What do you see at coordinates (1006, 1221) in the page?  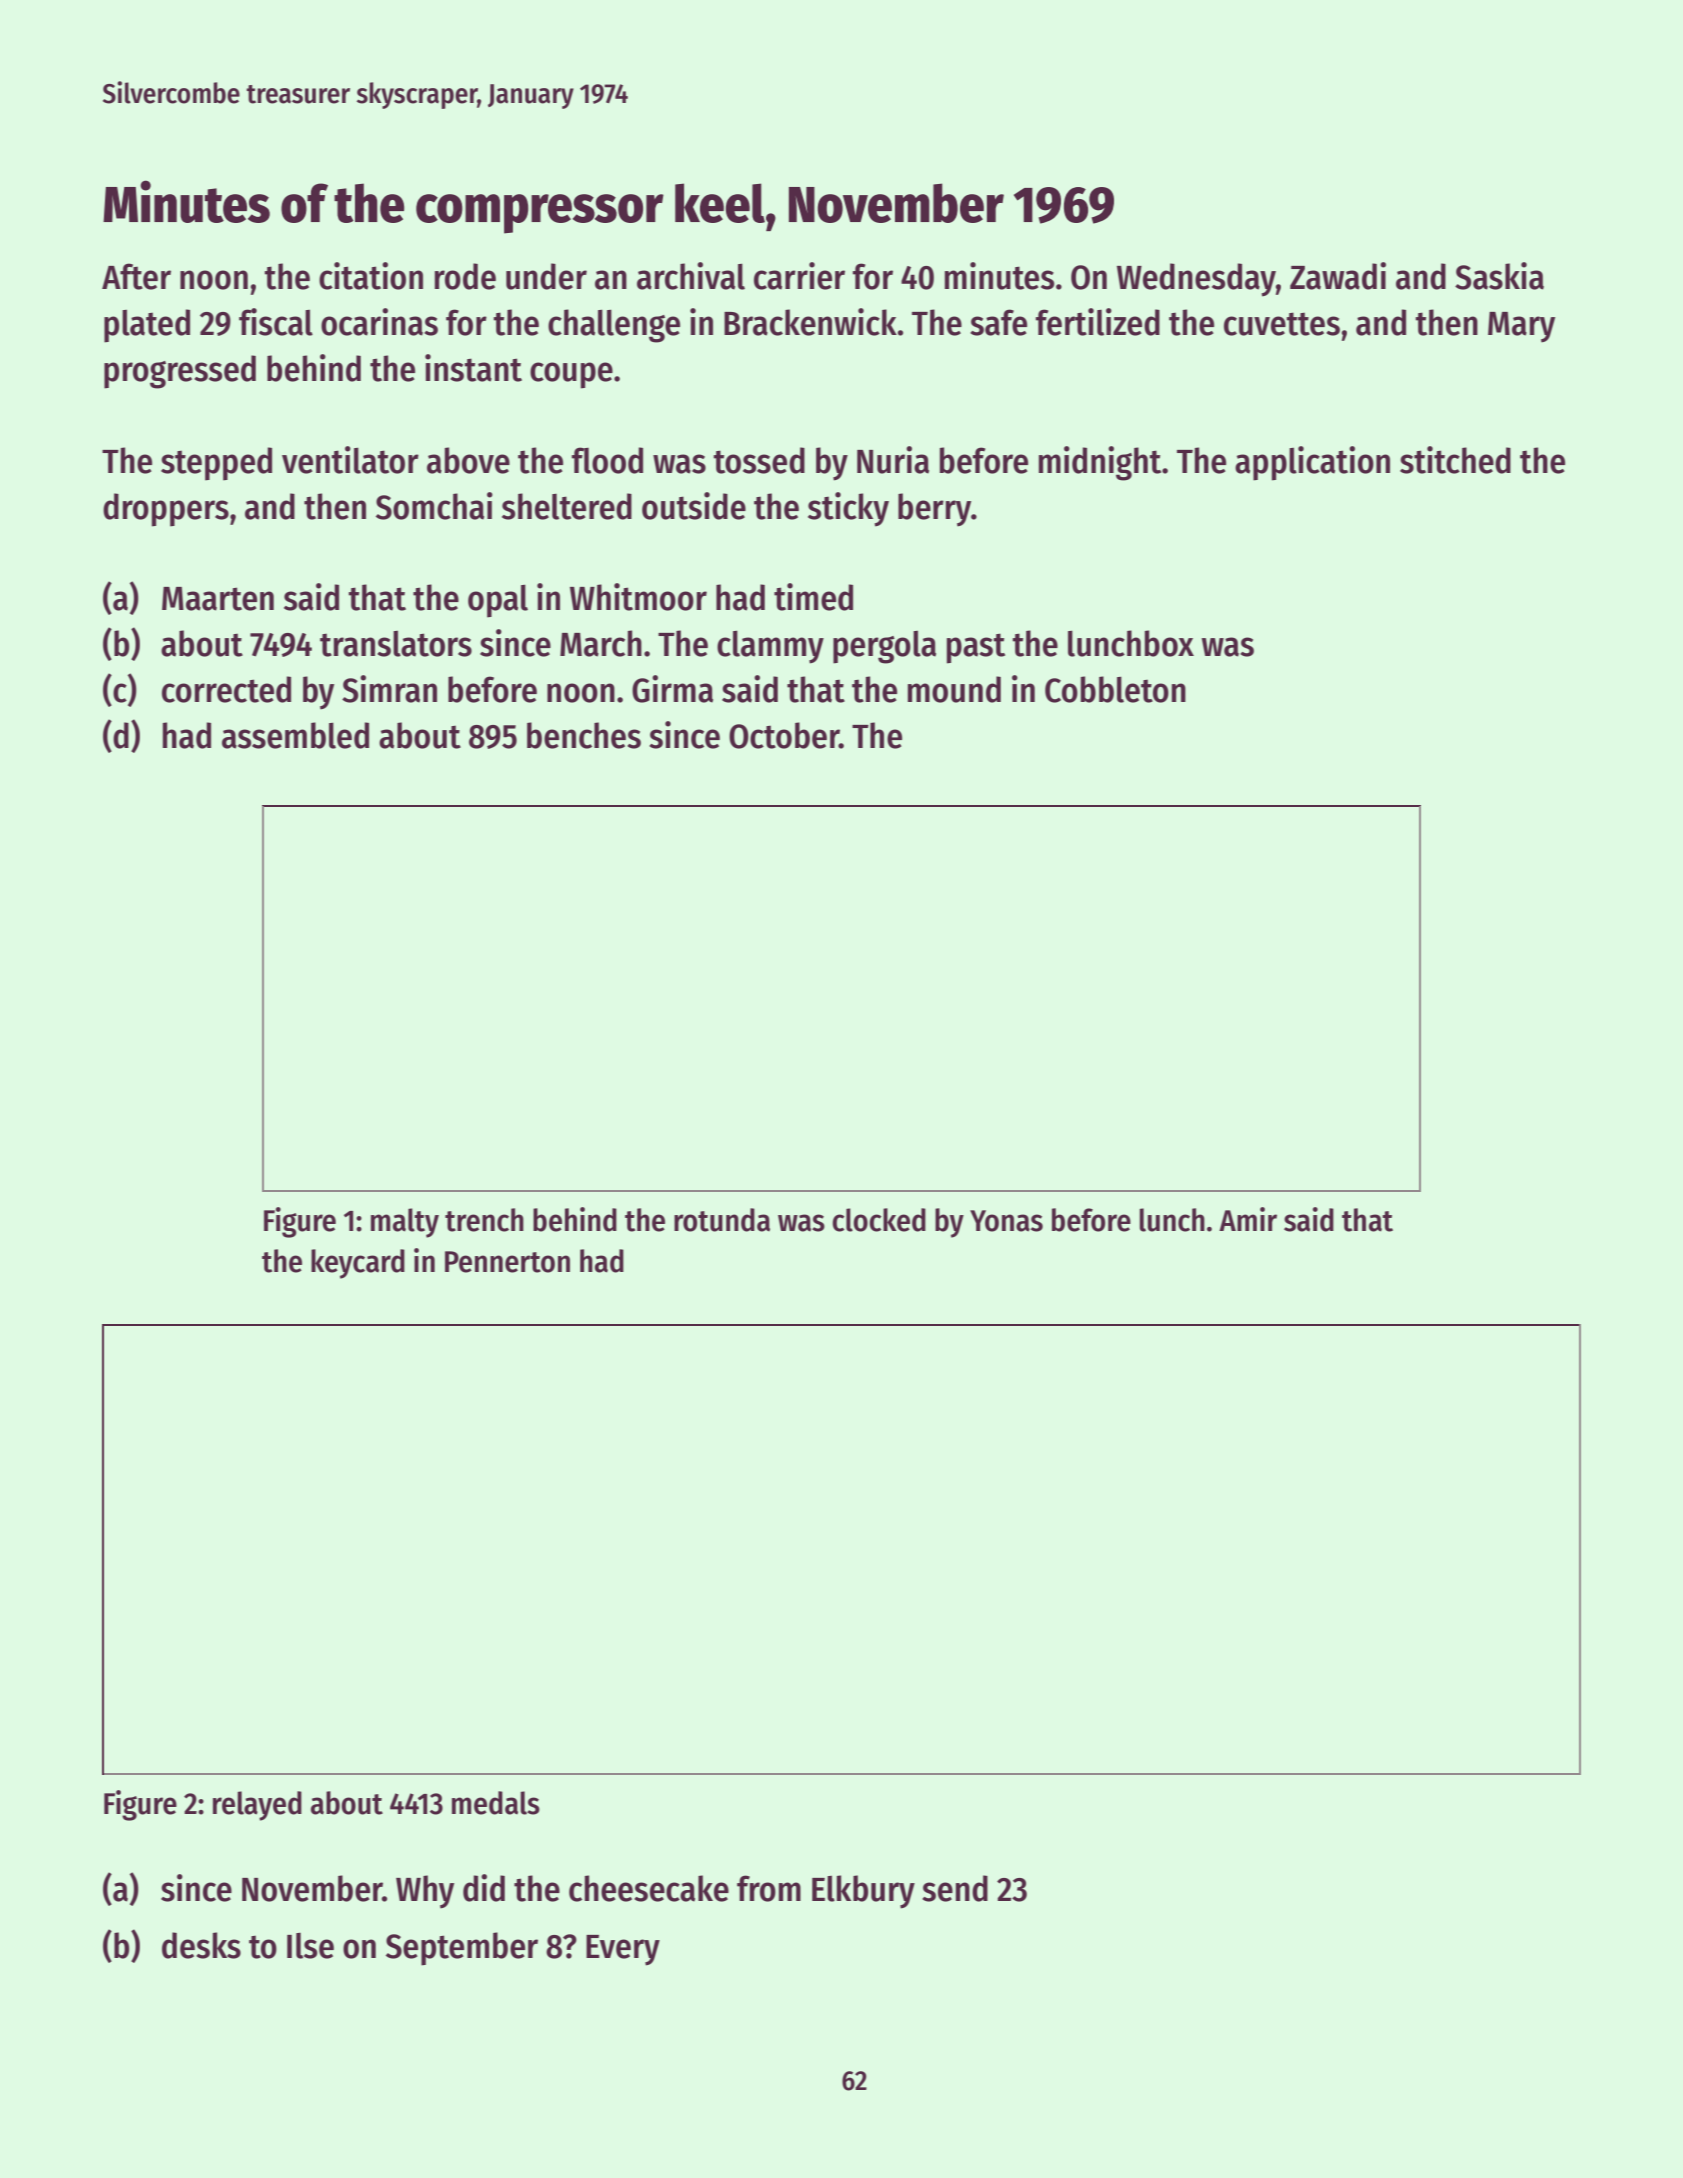 I see `Yonas` at bounding box center [1006, 1221].
